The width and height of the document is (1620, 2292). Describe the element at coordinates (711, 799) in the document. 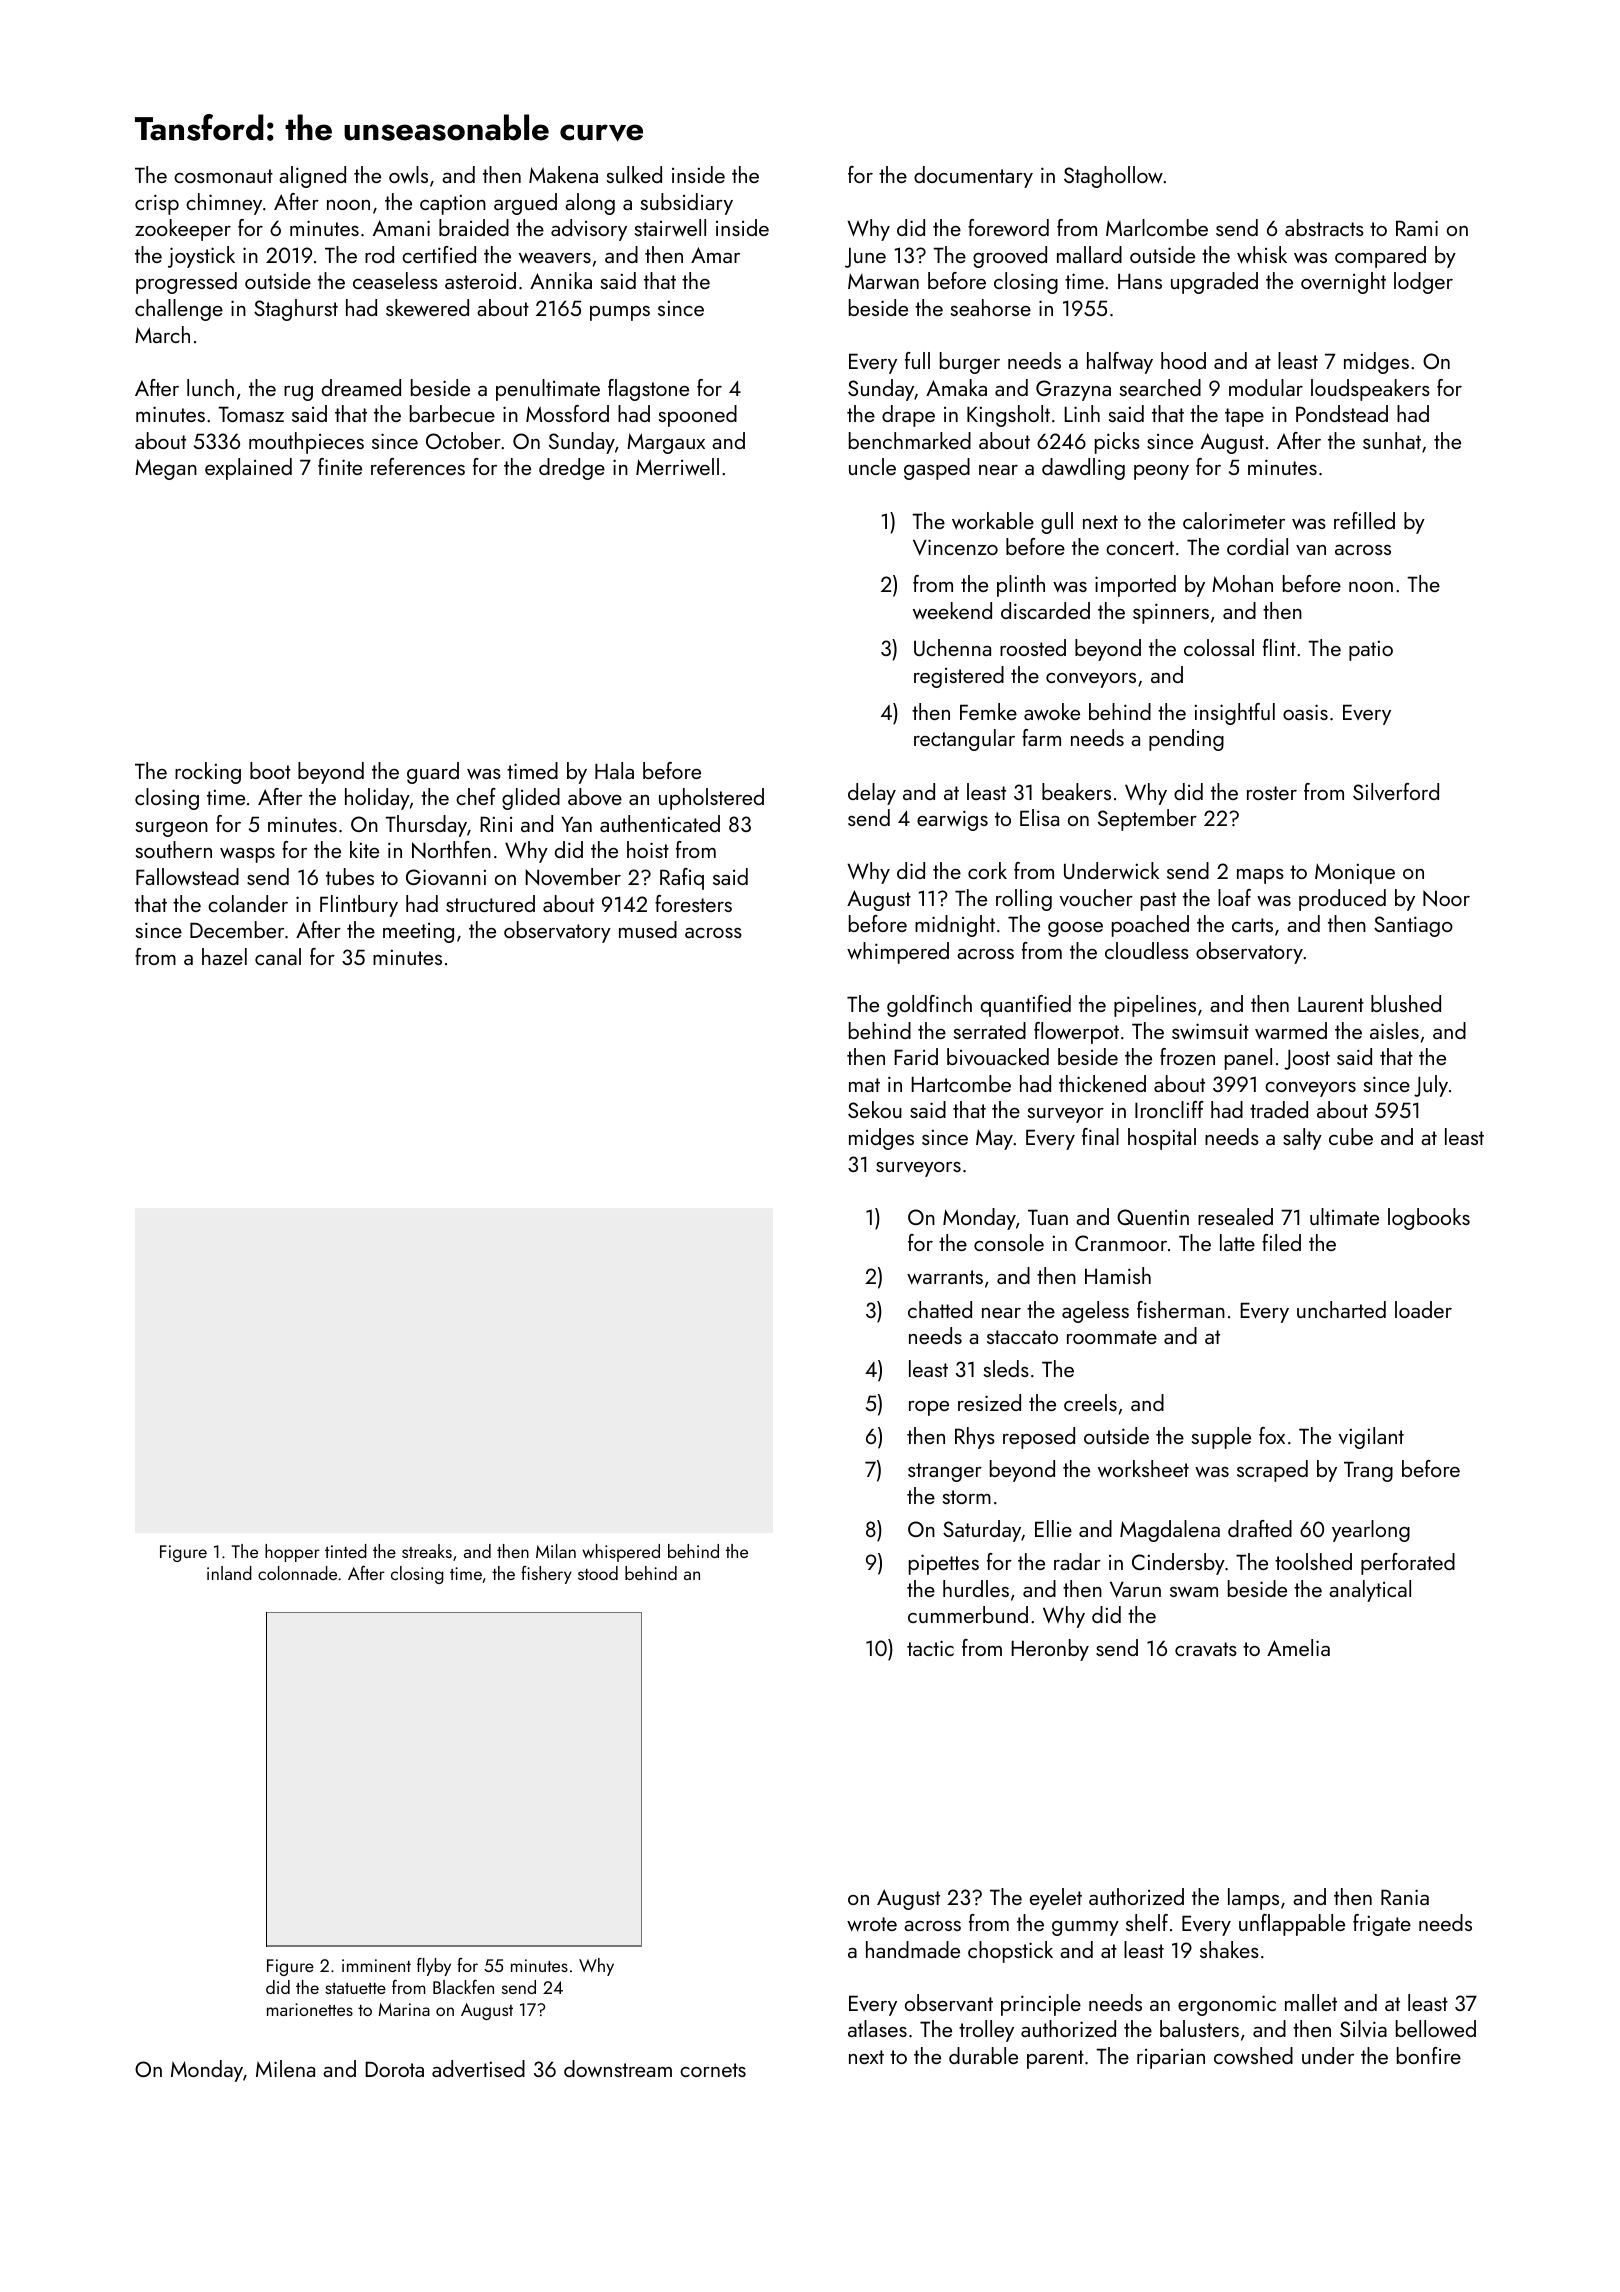

I see `upholstered` at that location.
